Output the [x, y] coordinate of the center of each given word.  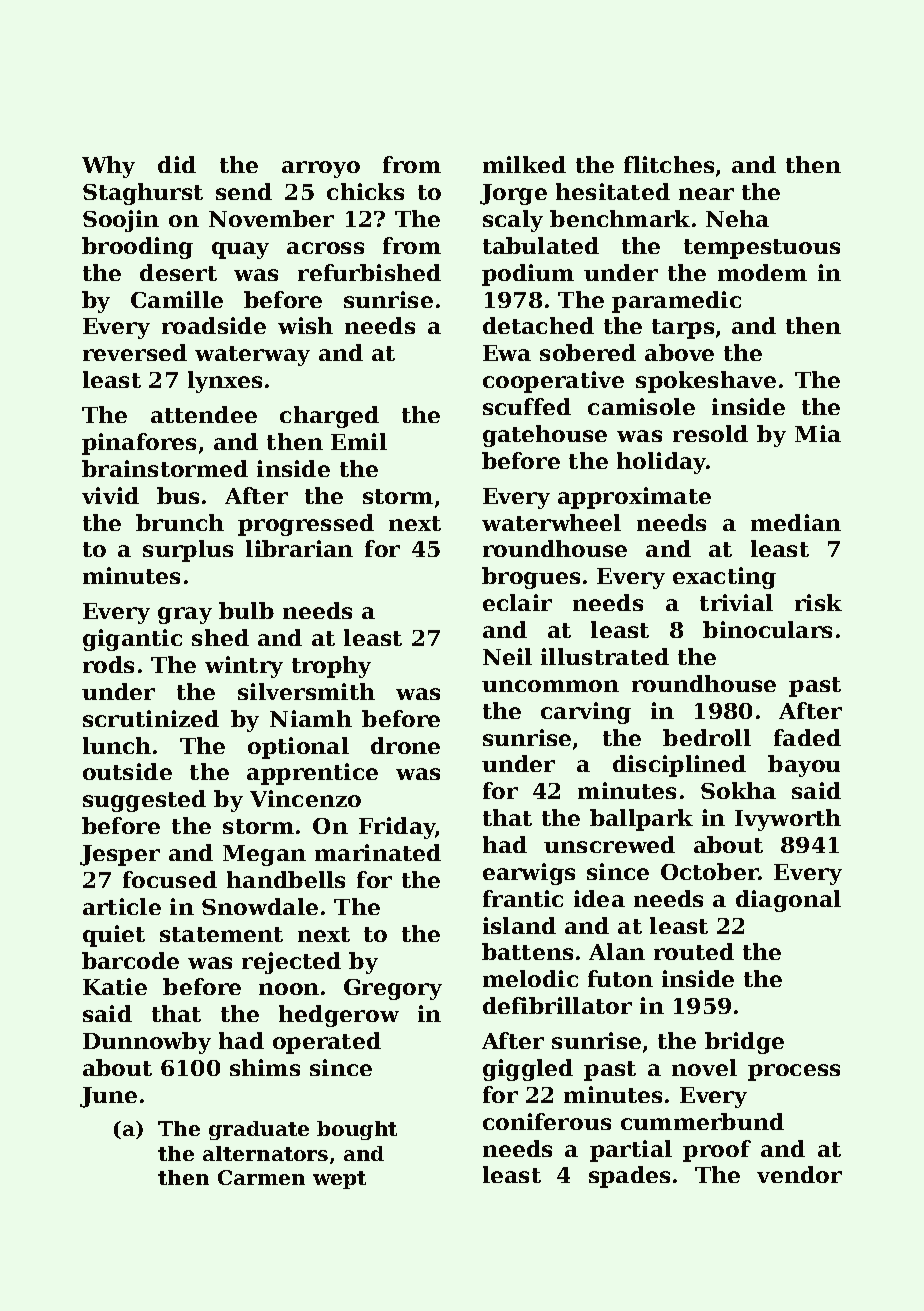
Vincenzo [305, 798]
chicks [365, 191]
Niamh [311, 718]
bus [178, 495]
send [244, 191]
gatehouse [545, 436]
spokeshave [706, 382]
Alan [617, 951]
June [108, 1097]
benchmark [620, 218]
